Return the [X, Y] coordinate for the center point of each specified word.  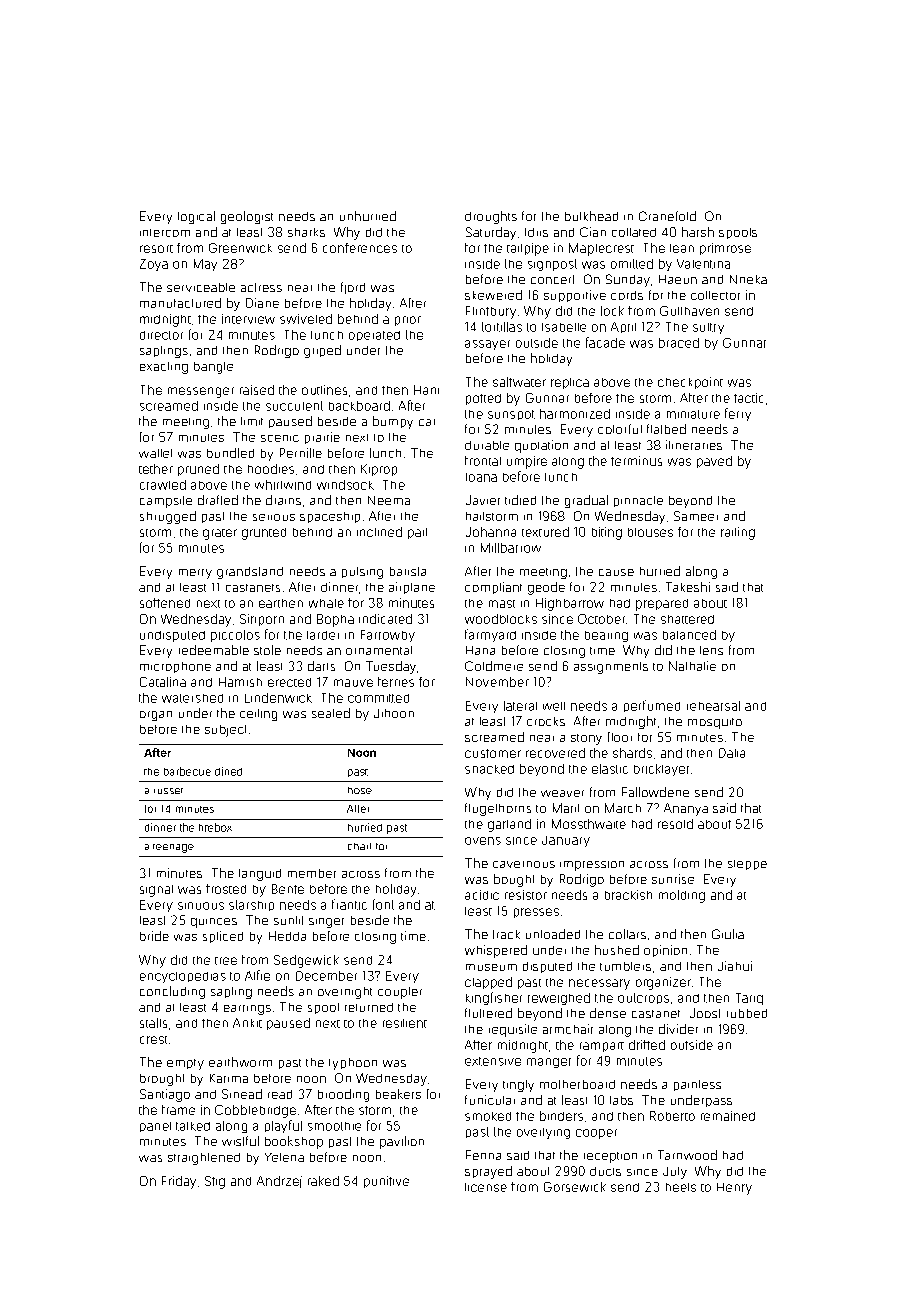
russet [168, 791]
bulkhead [591, 216]
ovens [483, 841]
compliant [493, 588]
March [623, 808]
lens [711, 650]
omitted [632, 264]
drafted [218, 500]
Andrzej [279, 1182]
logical [196, 217]
